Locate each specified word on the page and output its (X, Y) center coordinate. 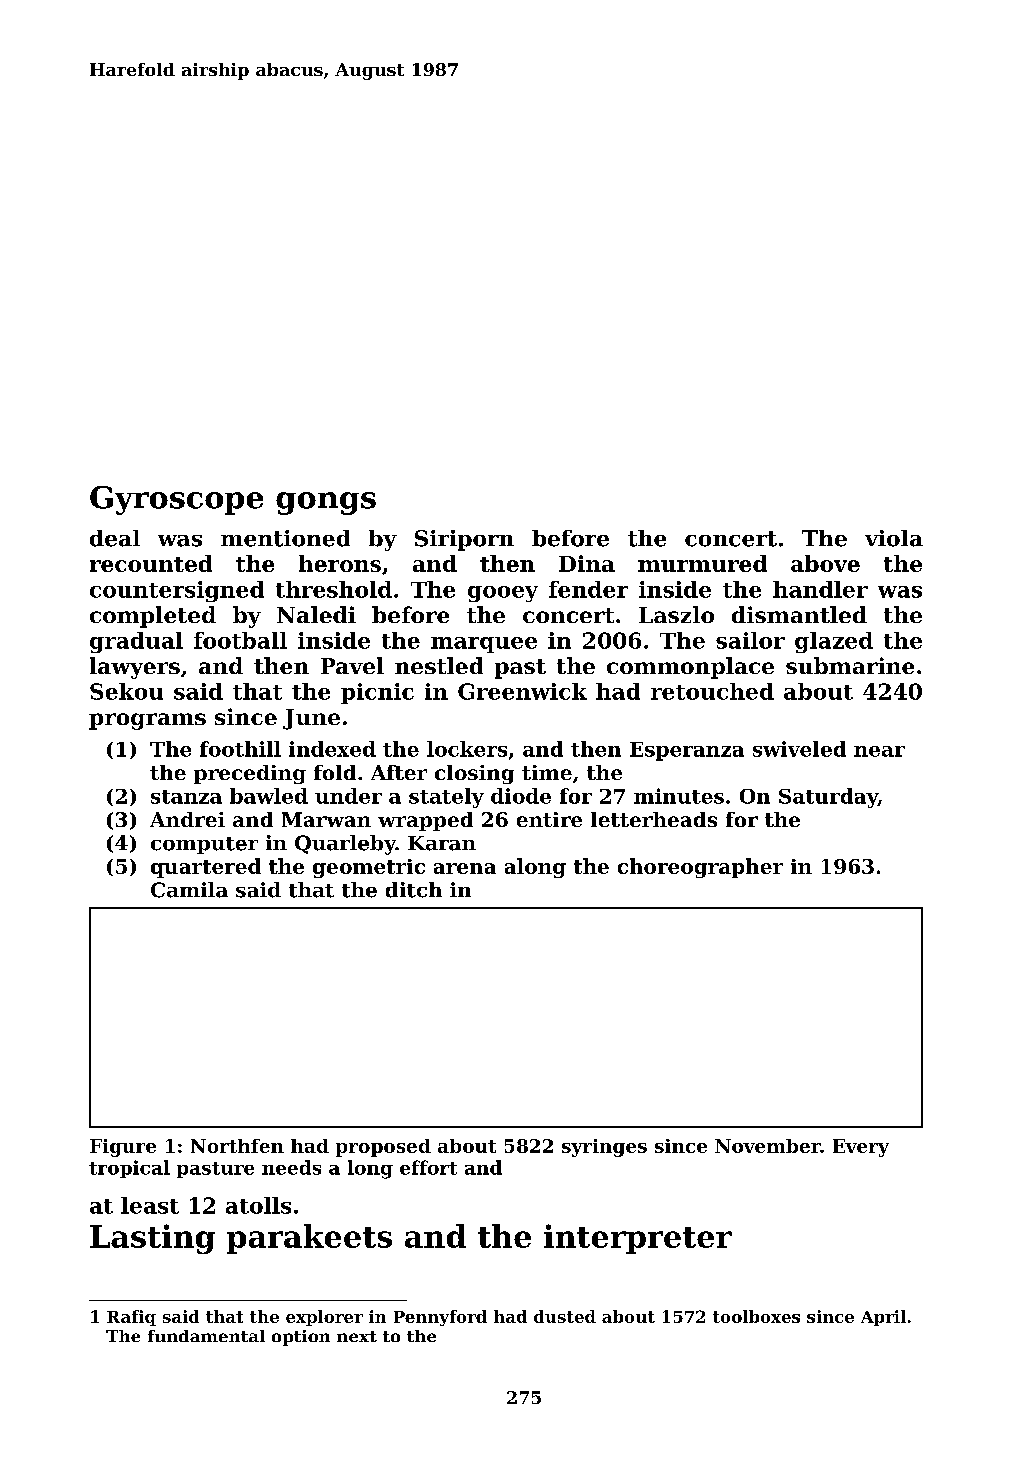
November (767, 1146)
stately (446, 798)
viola (894, 538)
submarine (850, 665)
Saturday (828, 798)
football (240, 640)
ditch (414, 890)
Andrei (187, 819)
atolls (258, 1205)
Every (861, 1148)
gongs (326, 503)
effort (428, 1167)
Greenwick (522, 691)
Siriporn (464, 540)
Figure (123, 1148)
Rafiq (131, 1318)
